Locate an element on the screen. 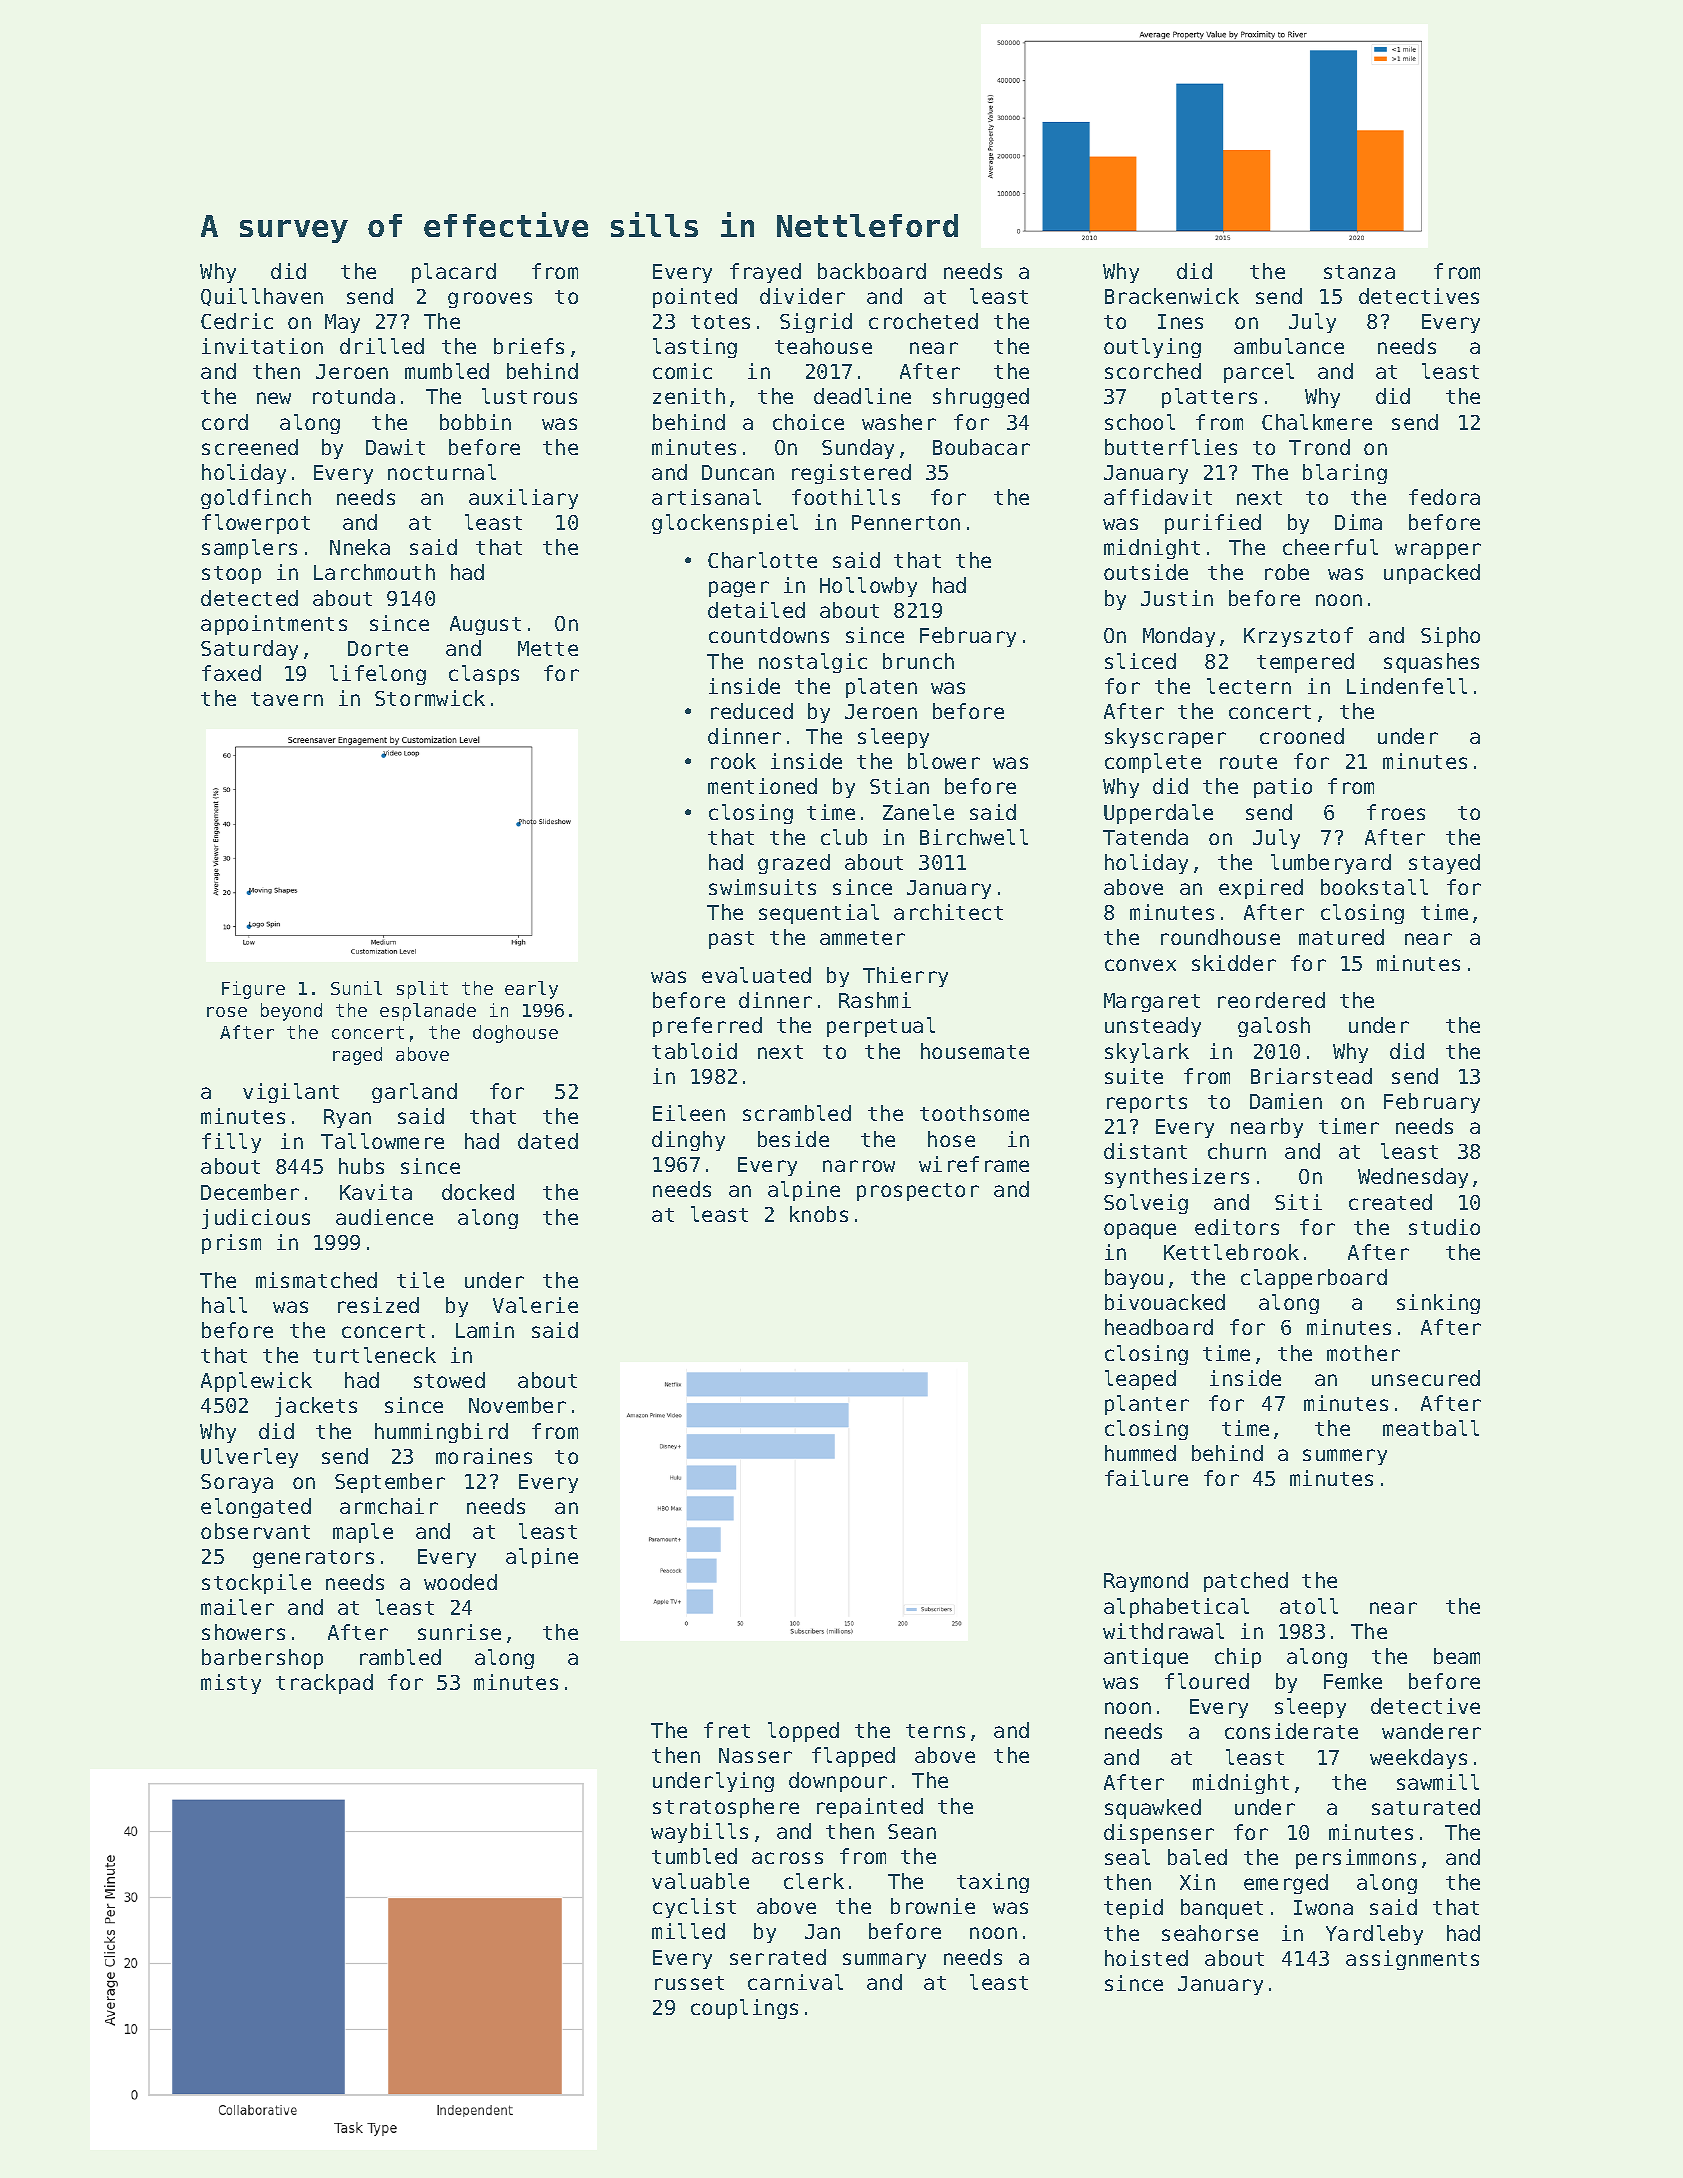 The image size is (1683, 2178). hummingbird is located at coordinates (441, 1433).
